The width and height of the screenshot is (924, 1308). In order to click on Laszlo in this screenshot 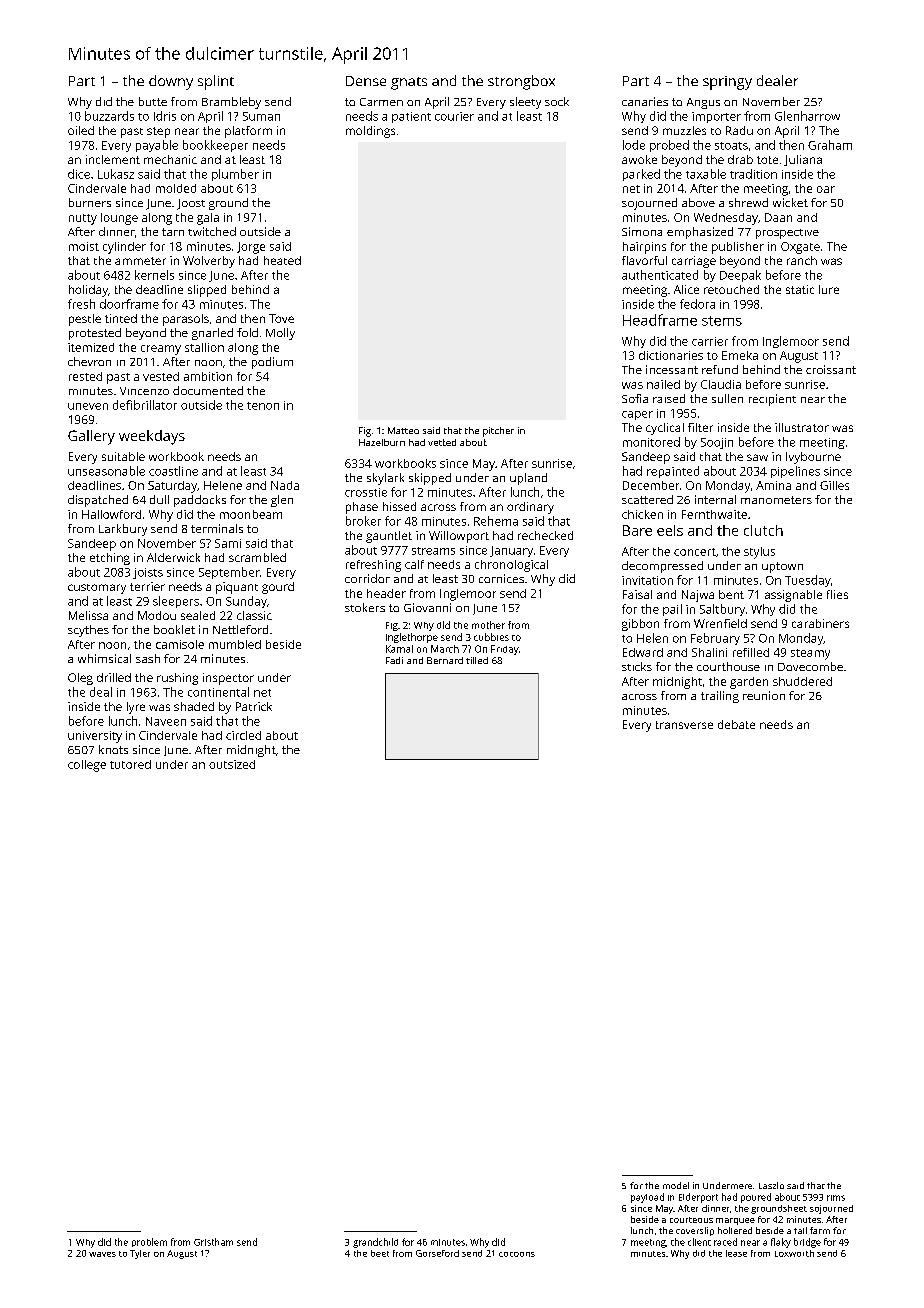, I will do `click(771, 1185)`.
